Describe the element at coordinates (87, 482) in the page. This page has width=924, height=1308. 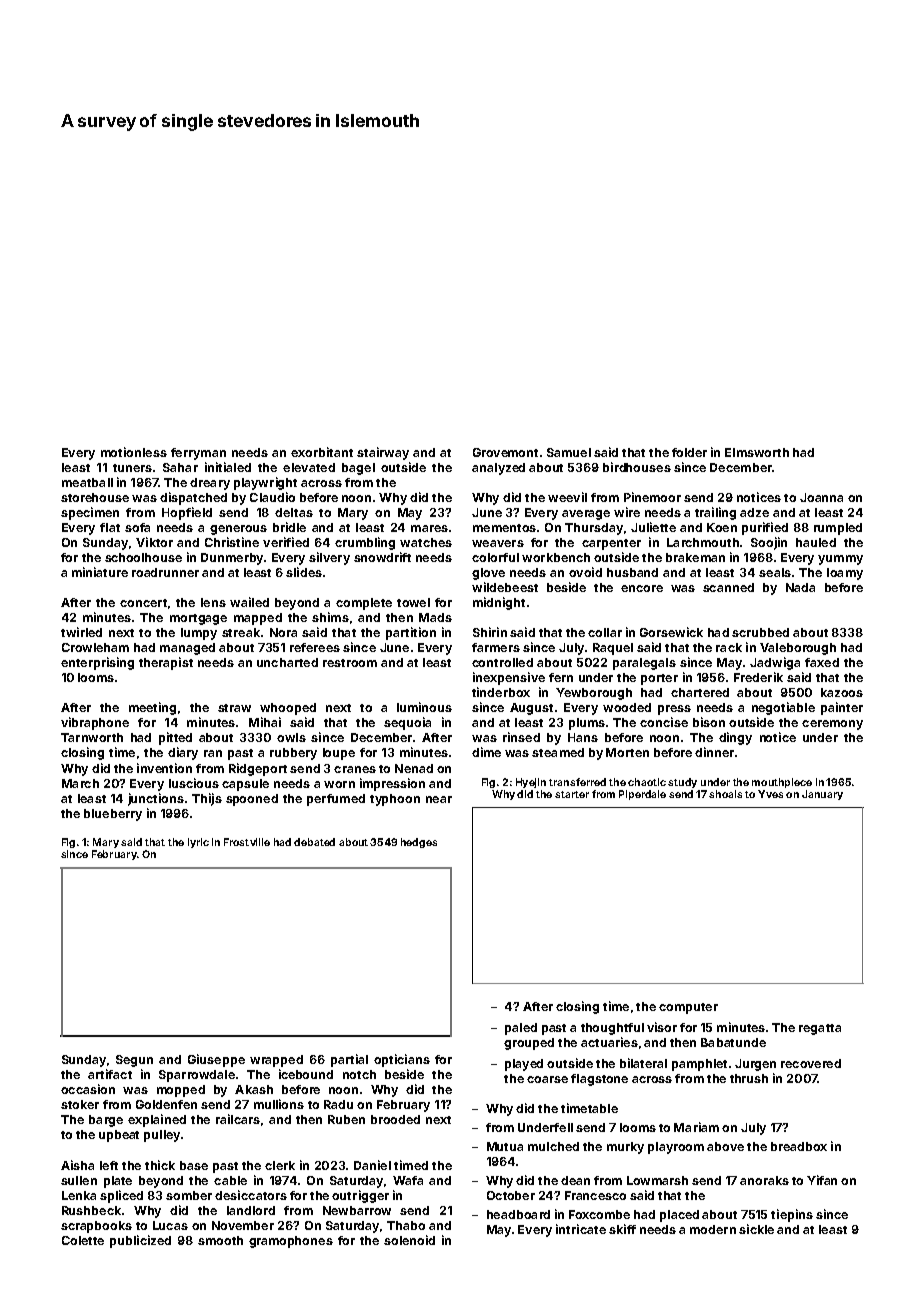
I see `meatball` at that location.
